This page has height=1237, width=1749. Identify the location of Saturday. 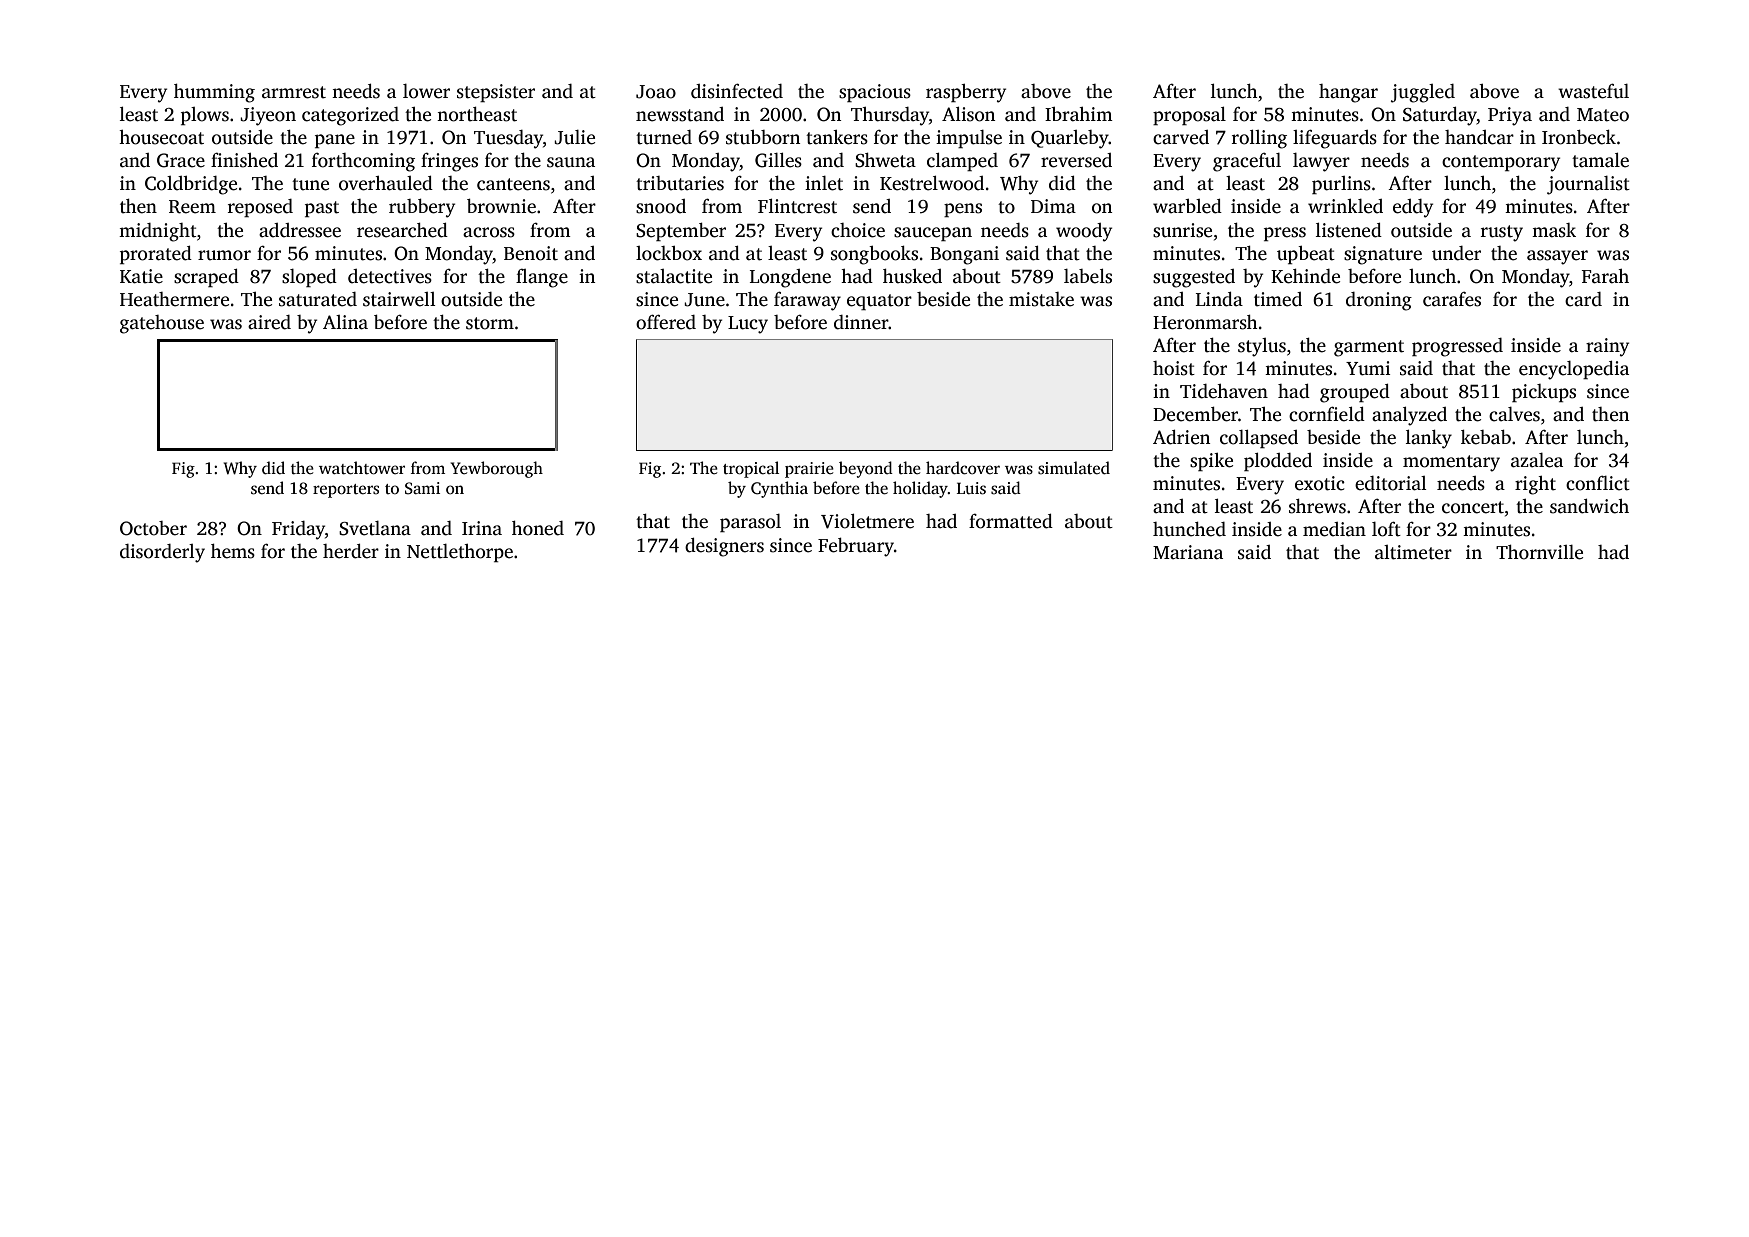
(1440, 116).
